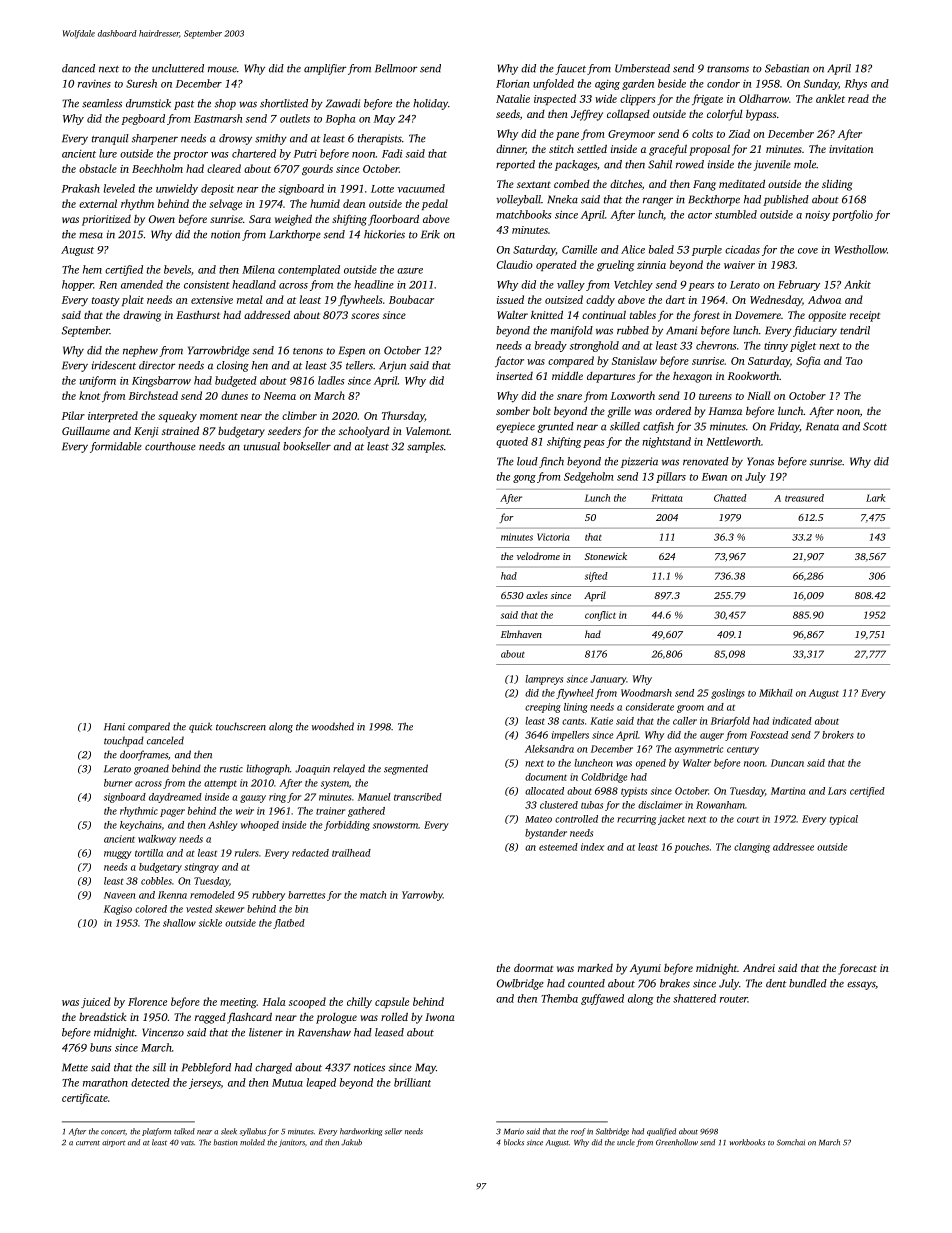 The image size is (952, 1233). Describe the element at coordinates (238, 1003) in the document. I see `meeting` at that location.
